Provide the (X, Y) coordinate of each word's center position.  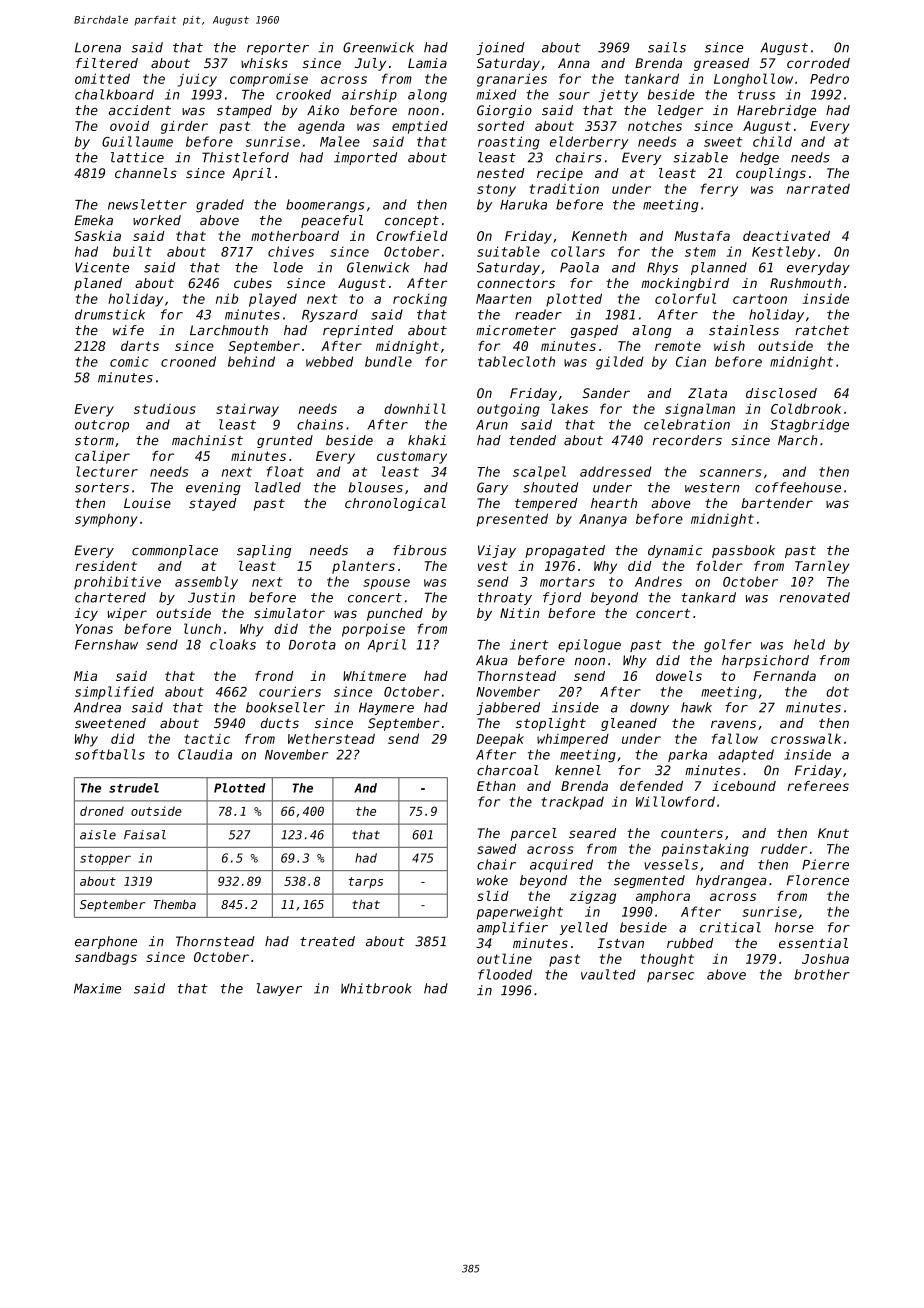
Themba (175, 904)
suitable (508, 251)
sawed (497, 849)
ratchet (822, 330)
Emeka (93, 220)
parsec (670, 977)
